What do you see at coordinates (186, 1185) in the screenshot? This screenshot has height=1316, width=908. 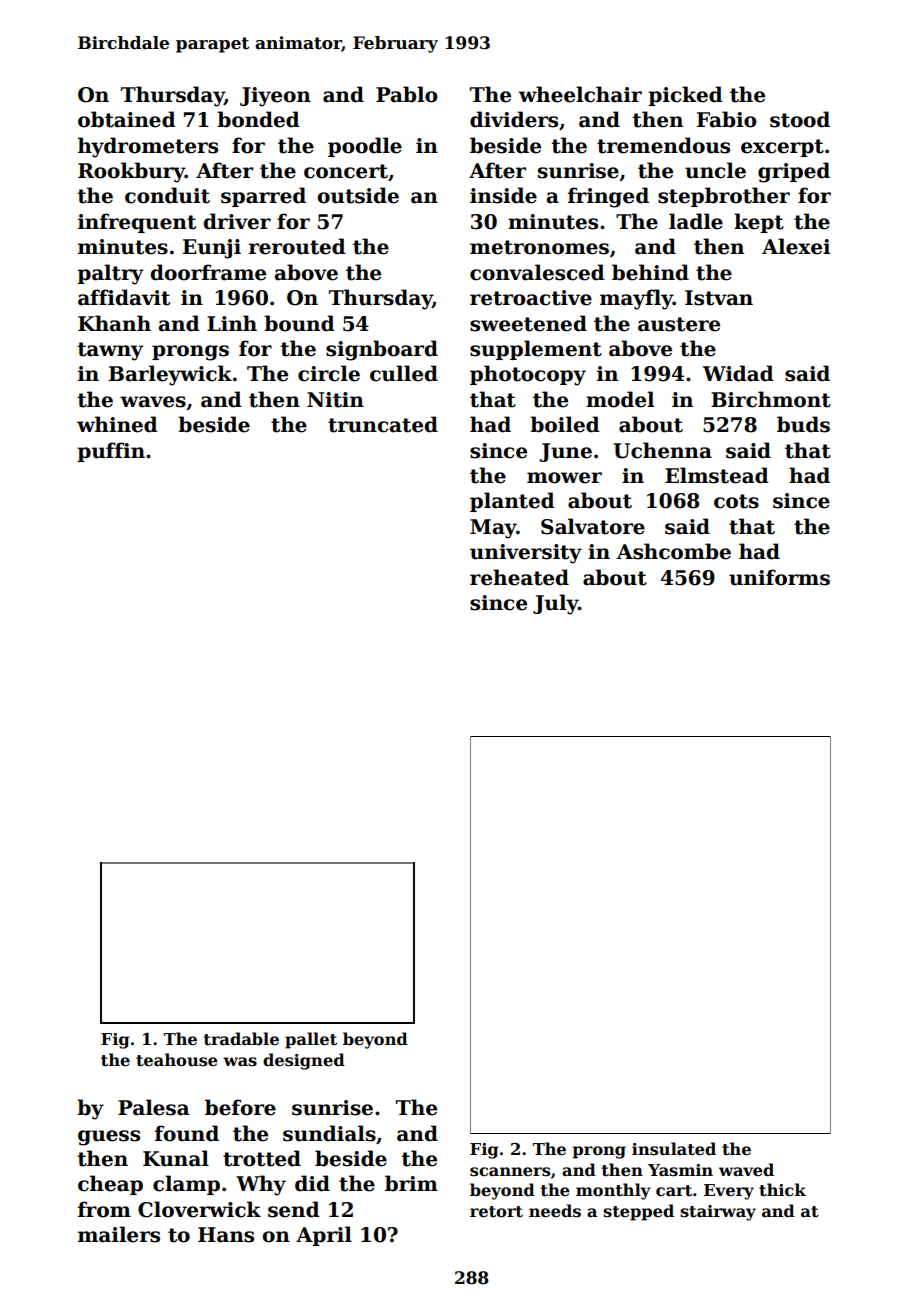 I see `clamp` at bounding box center [186, 1185].
